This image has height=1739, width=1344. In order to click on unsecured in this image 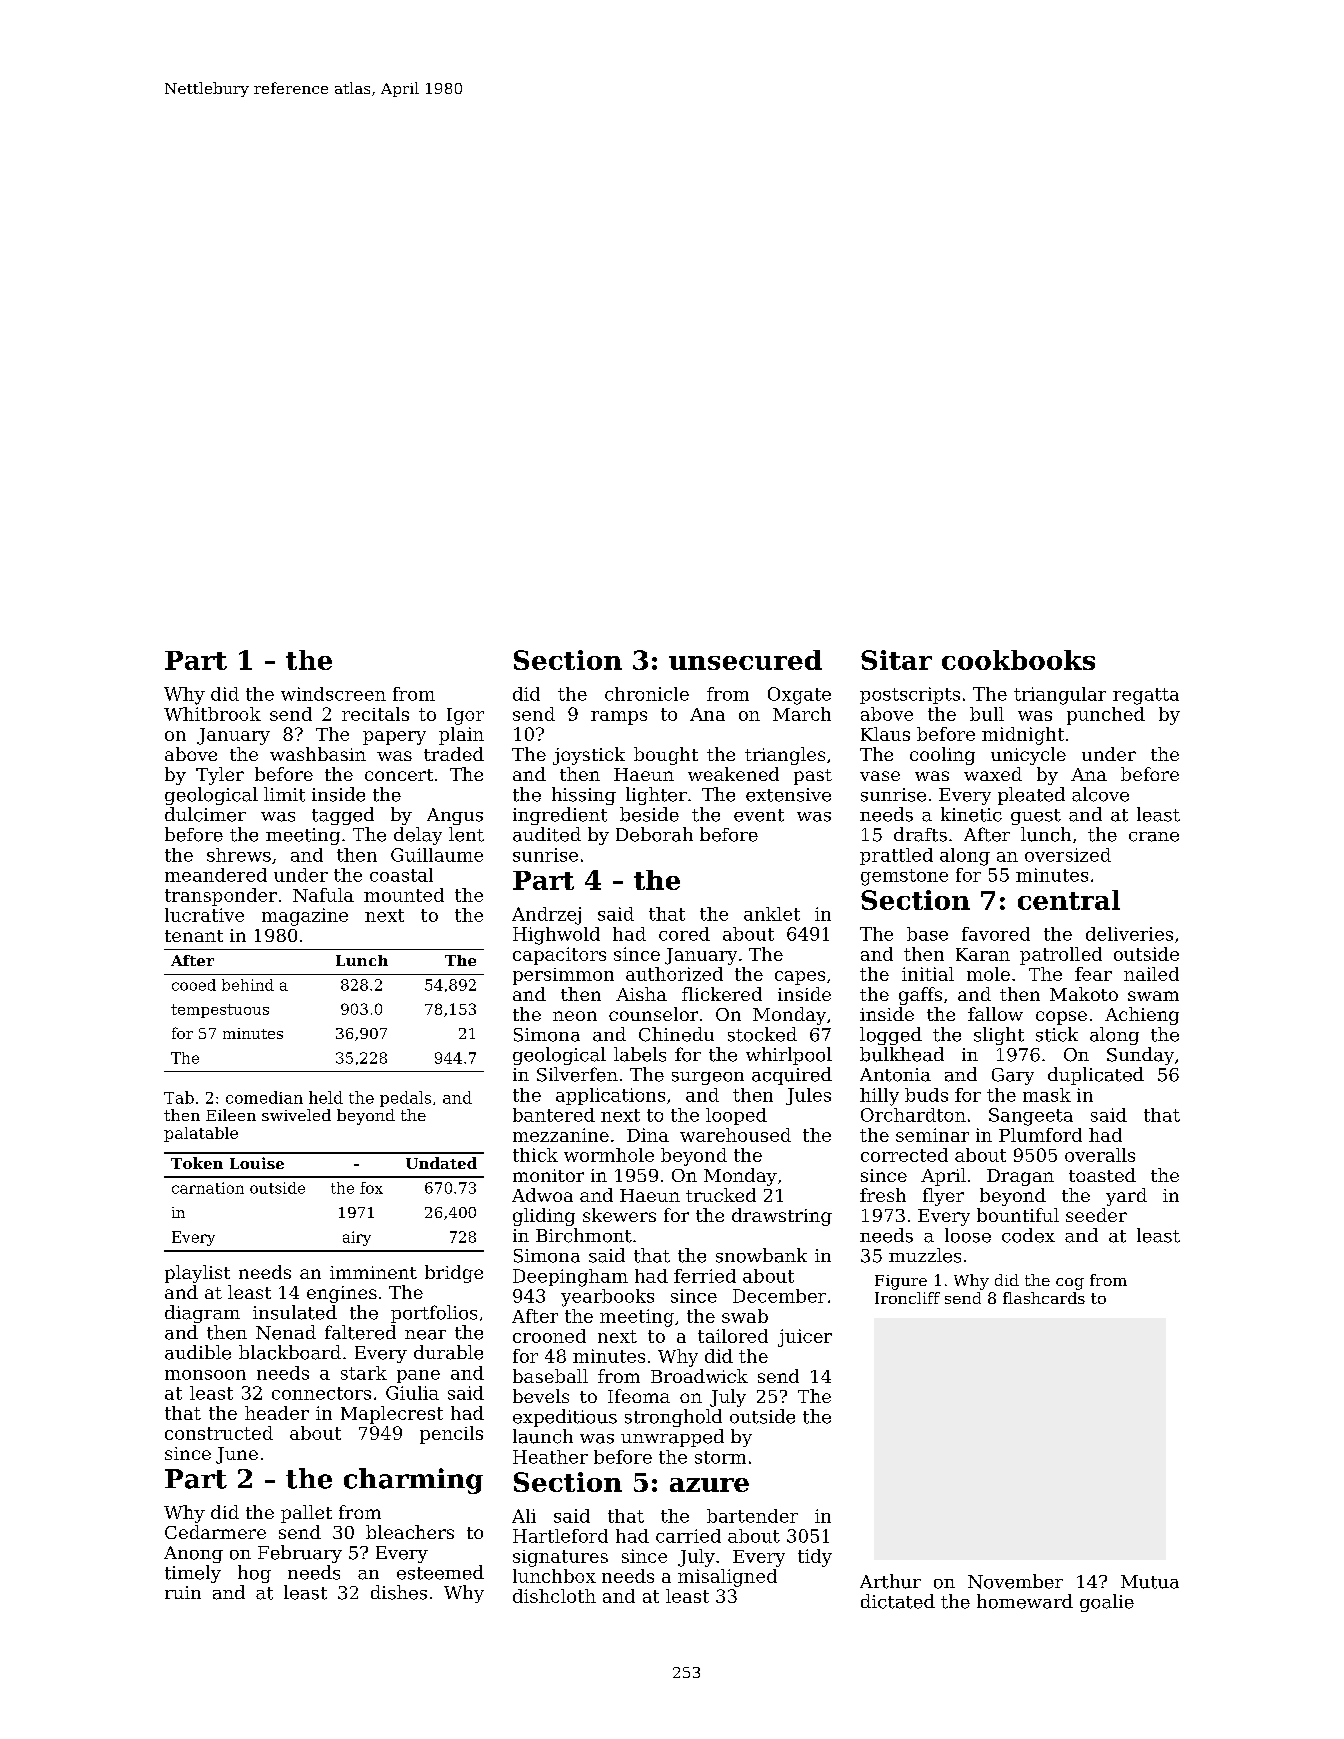, I will do `click(745, 660)`.
